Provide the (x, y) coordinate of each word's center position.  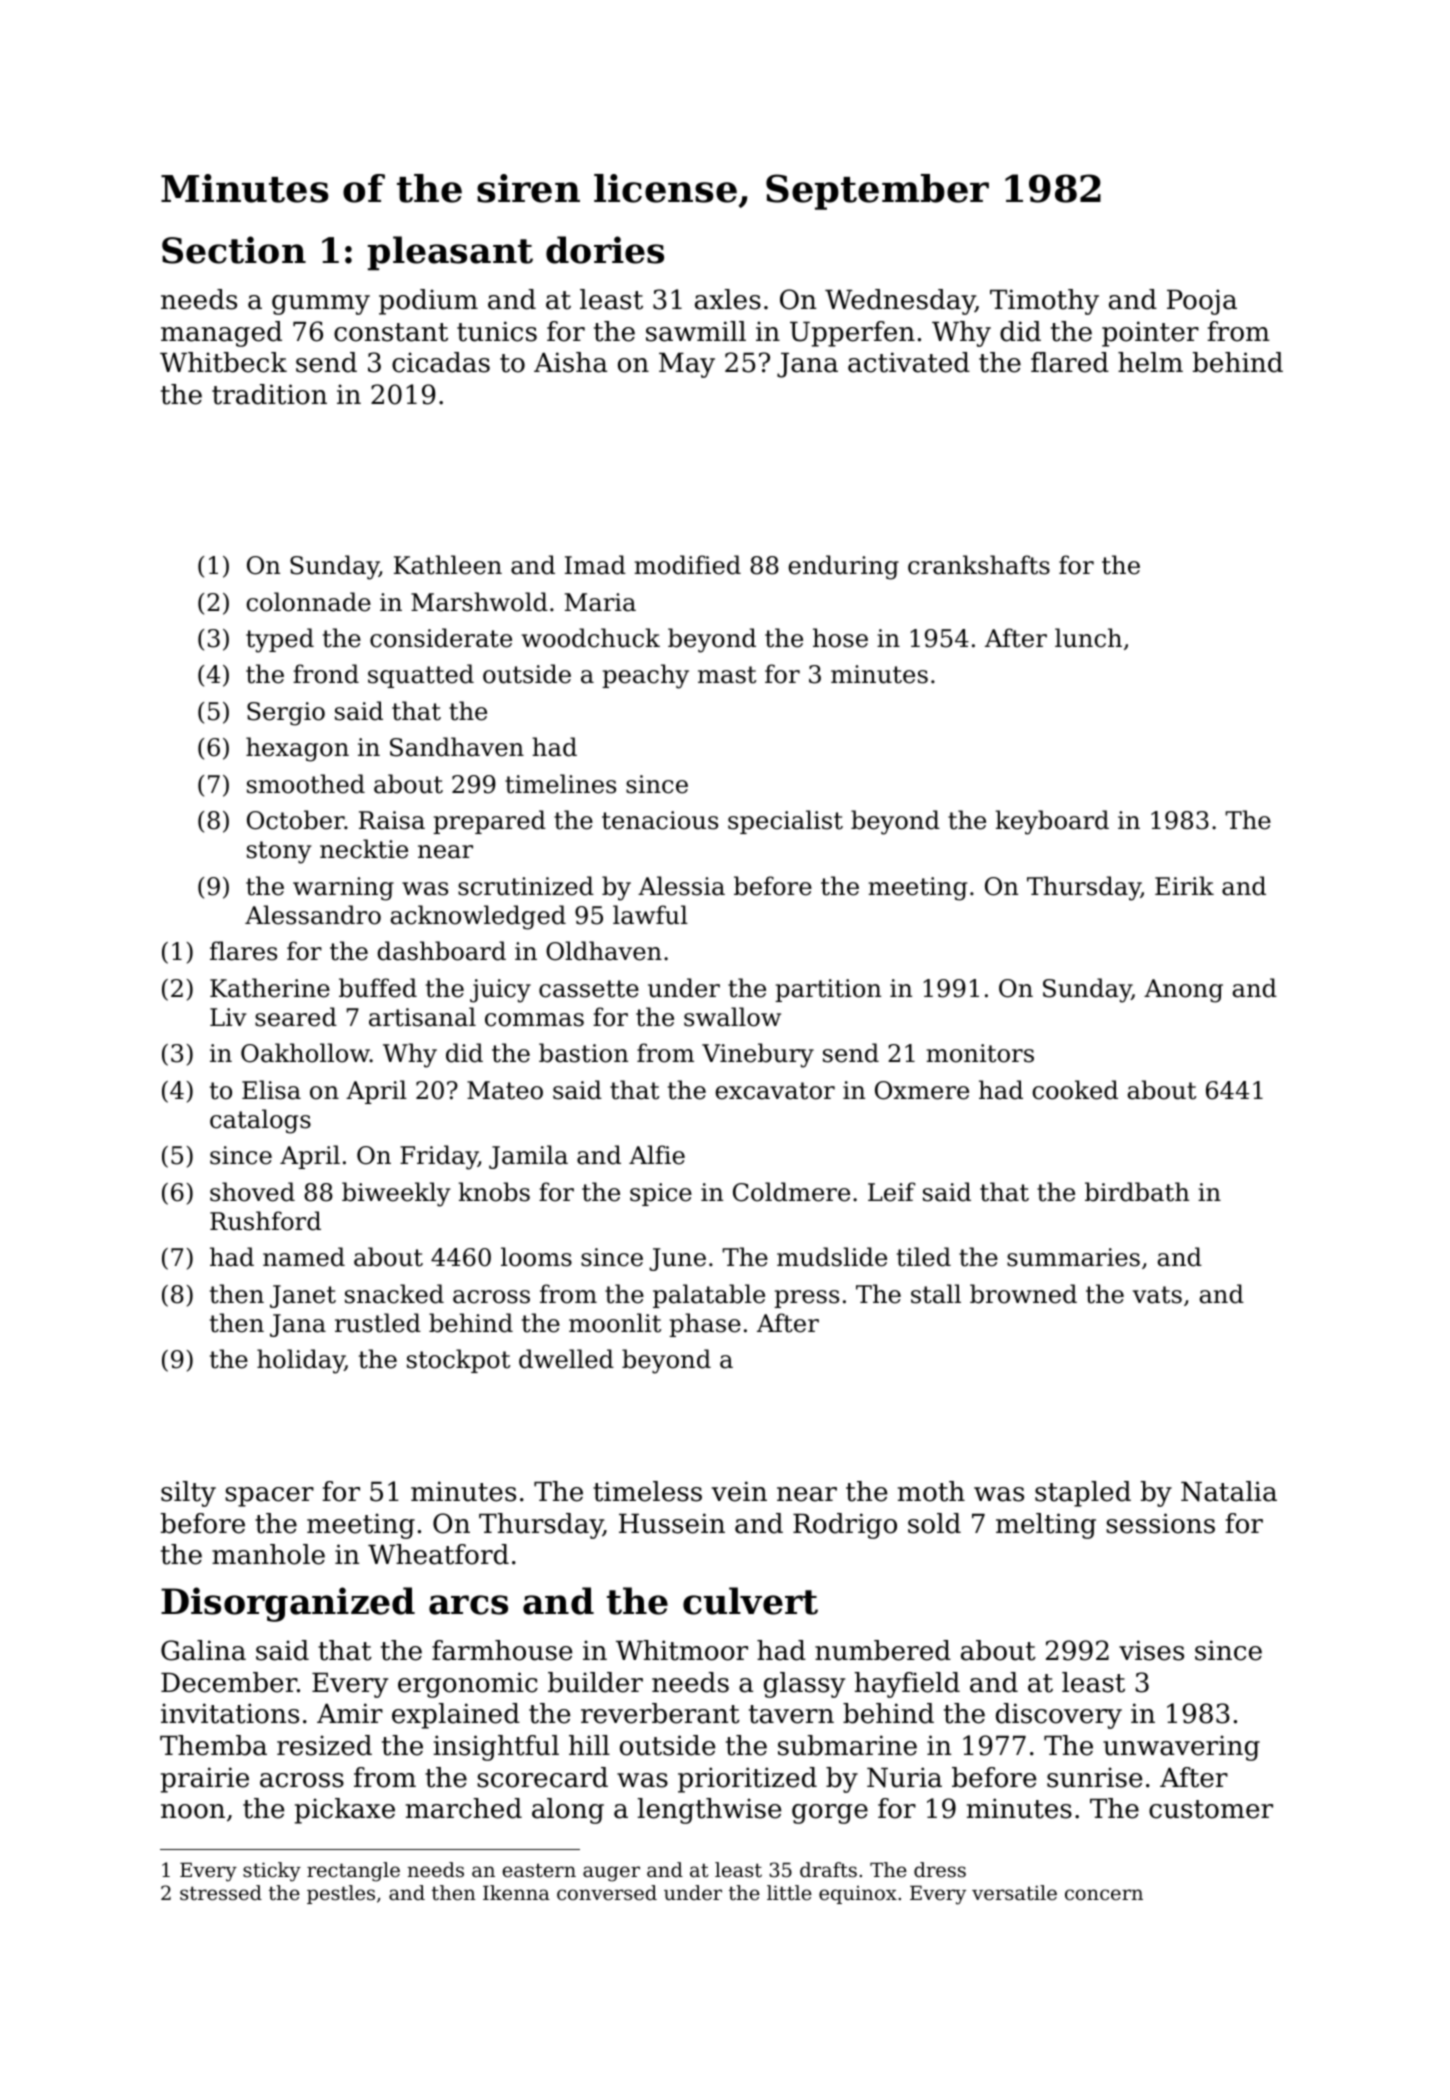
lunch (1088, 638)
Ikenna (516, 1893)
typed (280, 640)
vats (1157, 1295)
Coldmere (791, 1192)
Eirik (1184, 885)
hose (840, 638)
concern (1104, 1895)
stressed (221, 1893)
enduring (843, 567)
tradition (269, 394)
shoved (252, 1192)
